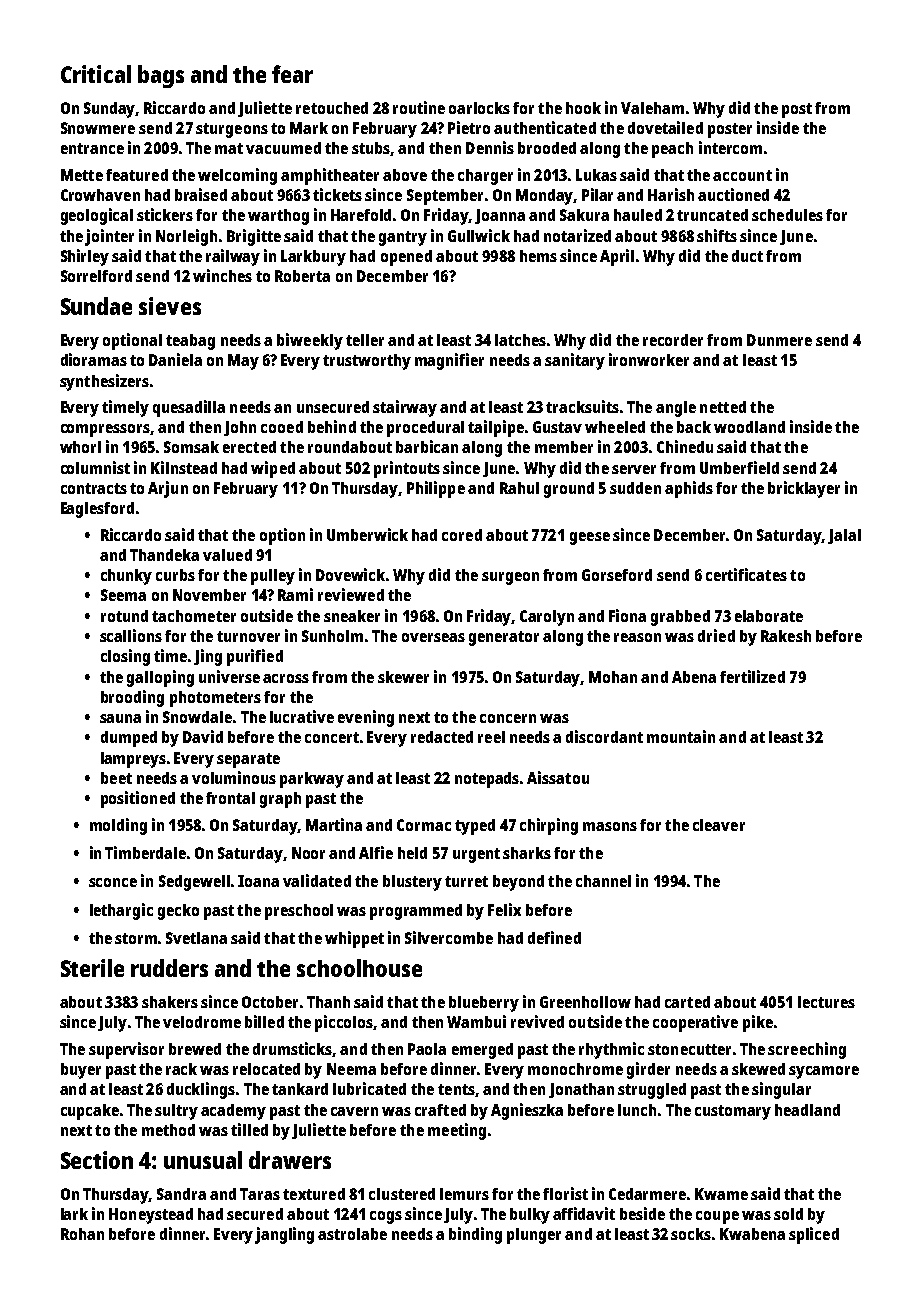  Describe the element at coordinates (82, 1234) in the screenshot. I see `Rohan` at that location.
